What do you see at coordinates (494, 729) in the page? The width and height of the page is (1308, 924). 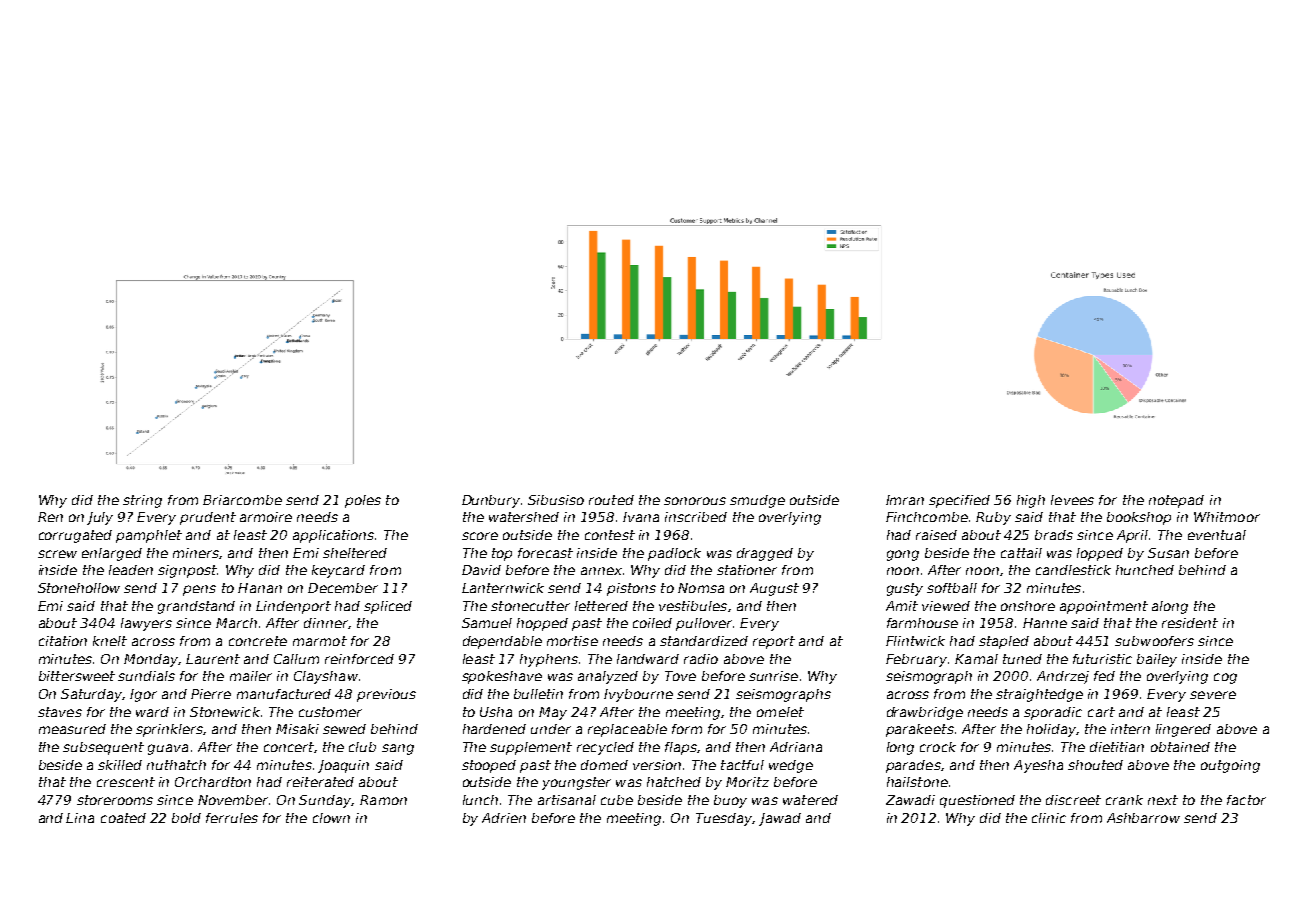 I see `hardened` at bounding box center [494, 729].
